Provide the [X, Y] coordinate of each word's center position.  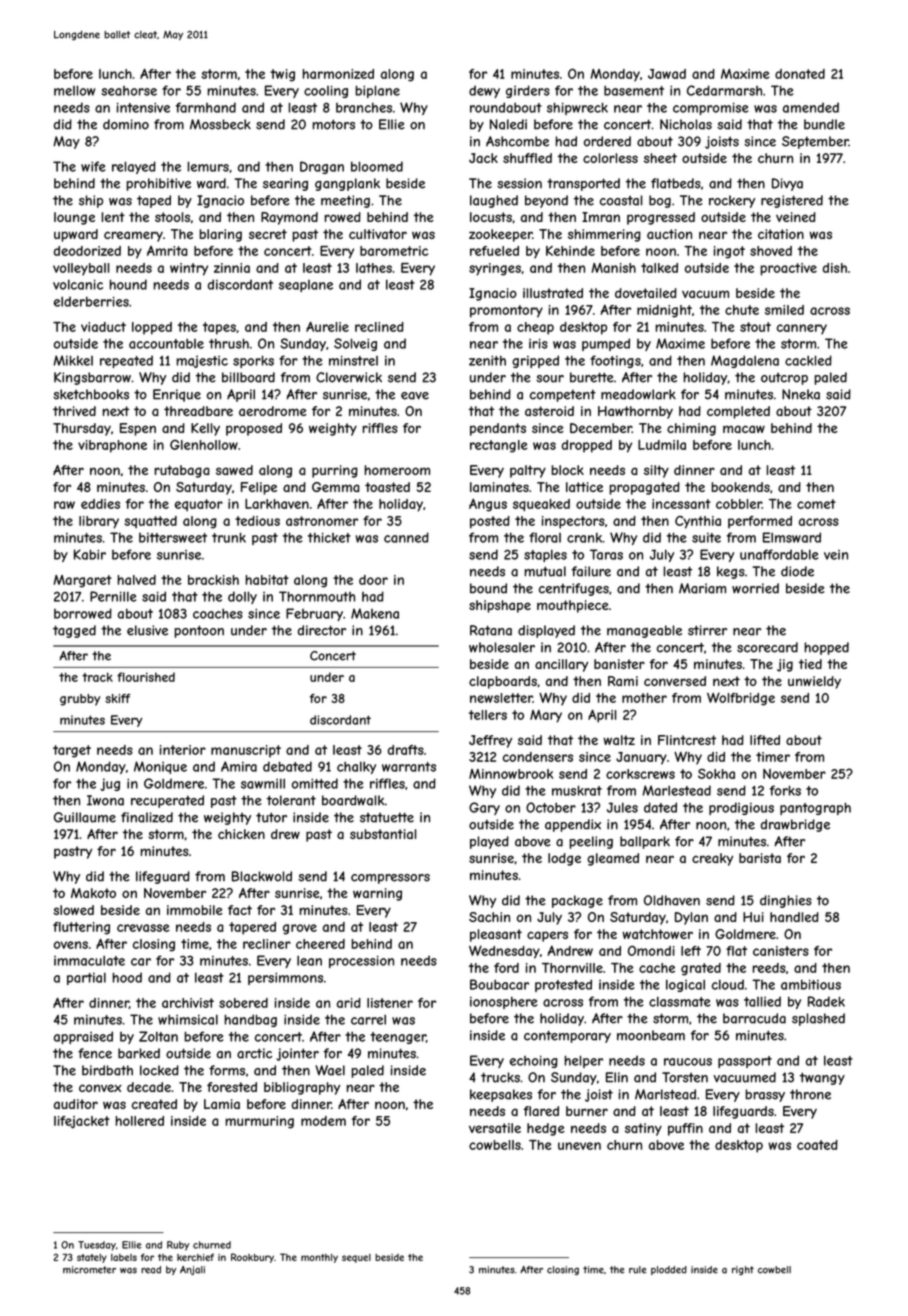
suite [706, 538]
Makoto [93, 893]
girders [528, 91]
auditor [76, 1104]
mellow [74, 90]
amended [811, 107]
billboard [248, 377]
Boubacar [499, 984]
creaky [712, 859]
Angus [488, 505]
